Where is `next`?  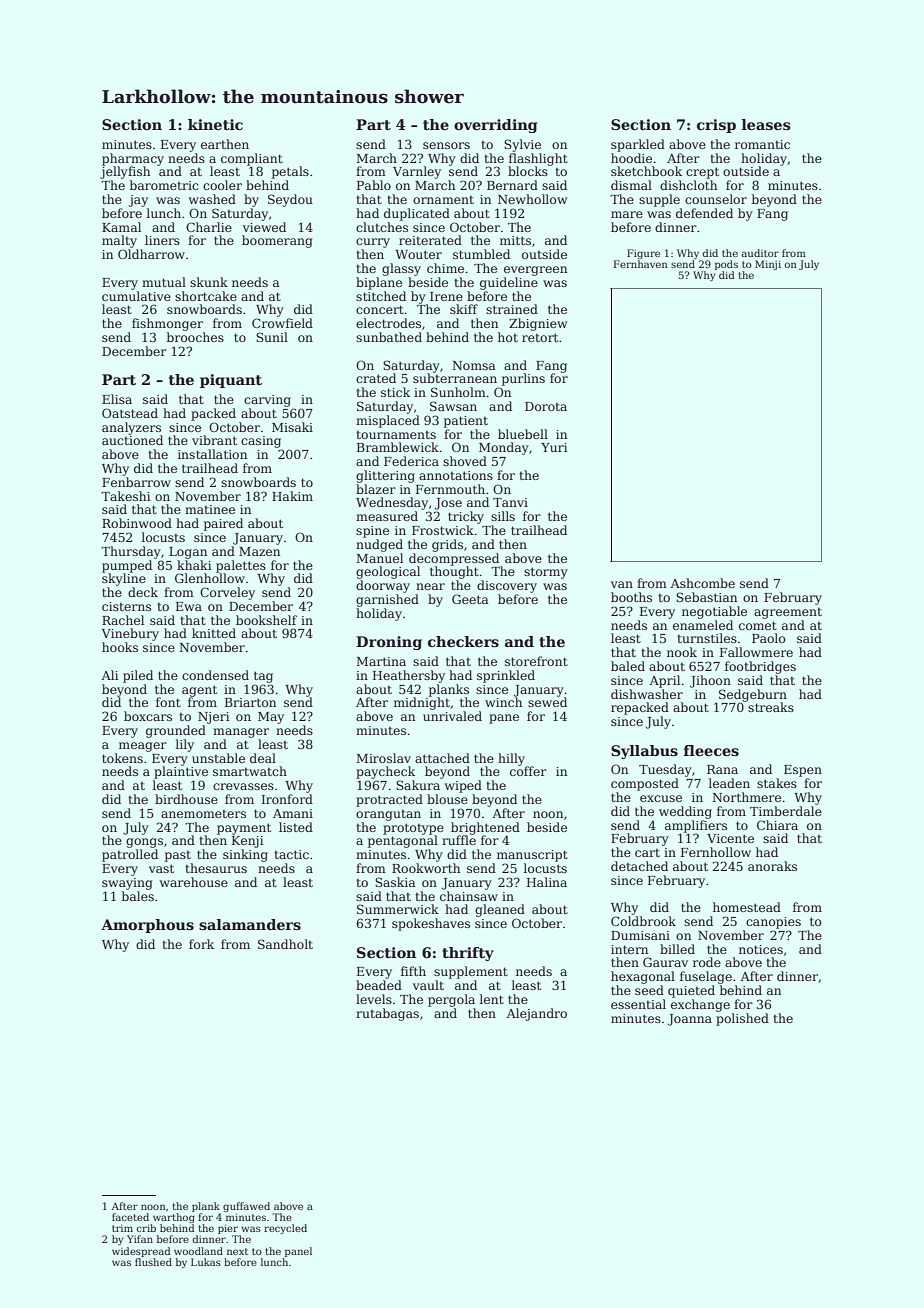 next is located at coordinates (237, 1251).
